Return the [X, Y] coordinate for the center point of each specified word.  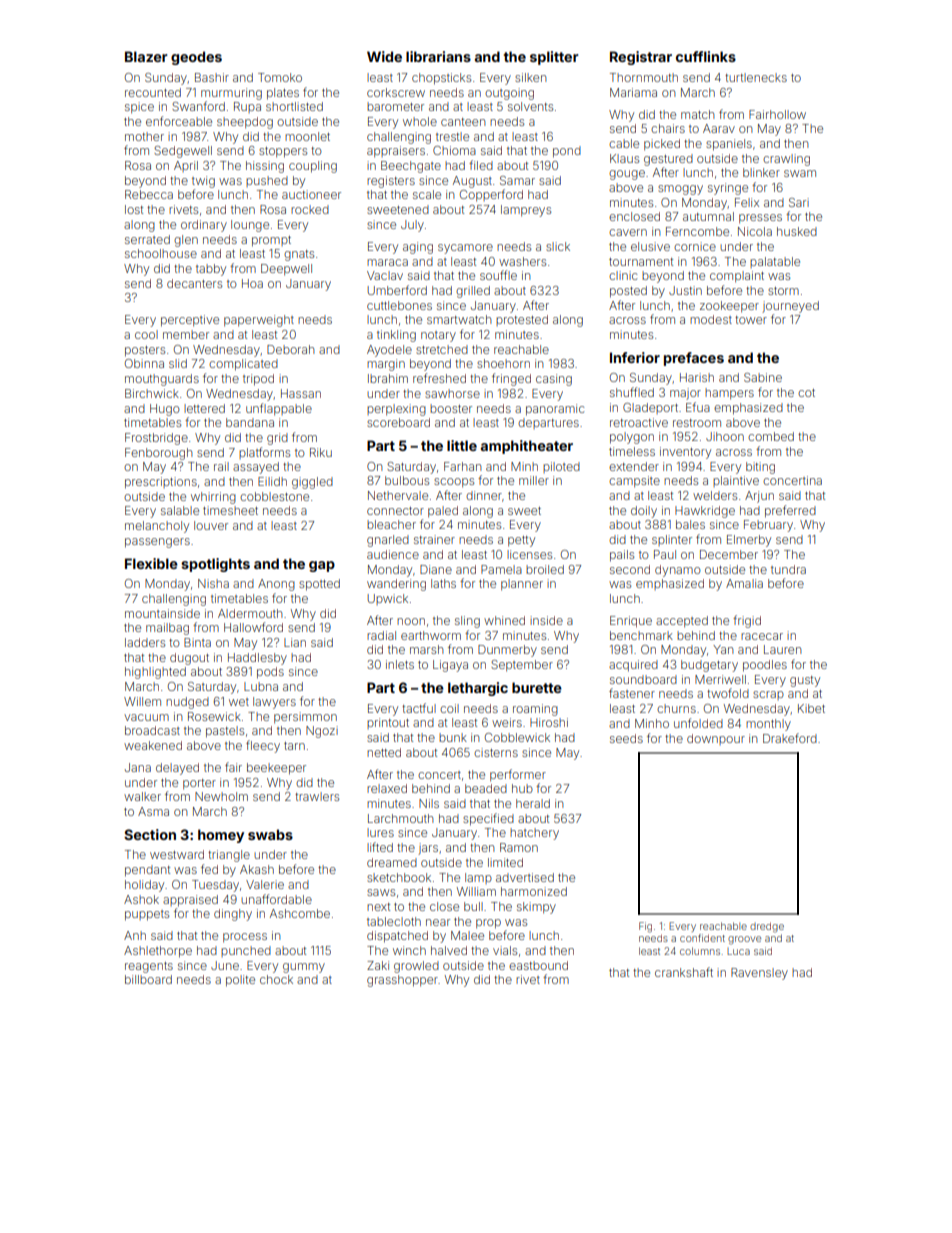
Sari [799, 202]
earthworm [431, 635]
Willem [142, 701]
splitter [554, 58]
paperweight [259, 321]
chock [276, 979]
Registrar [641, 58]
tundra [788, 569]
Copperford [491, 195]
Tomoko [280, 77]
